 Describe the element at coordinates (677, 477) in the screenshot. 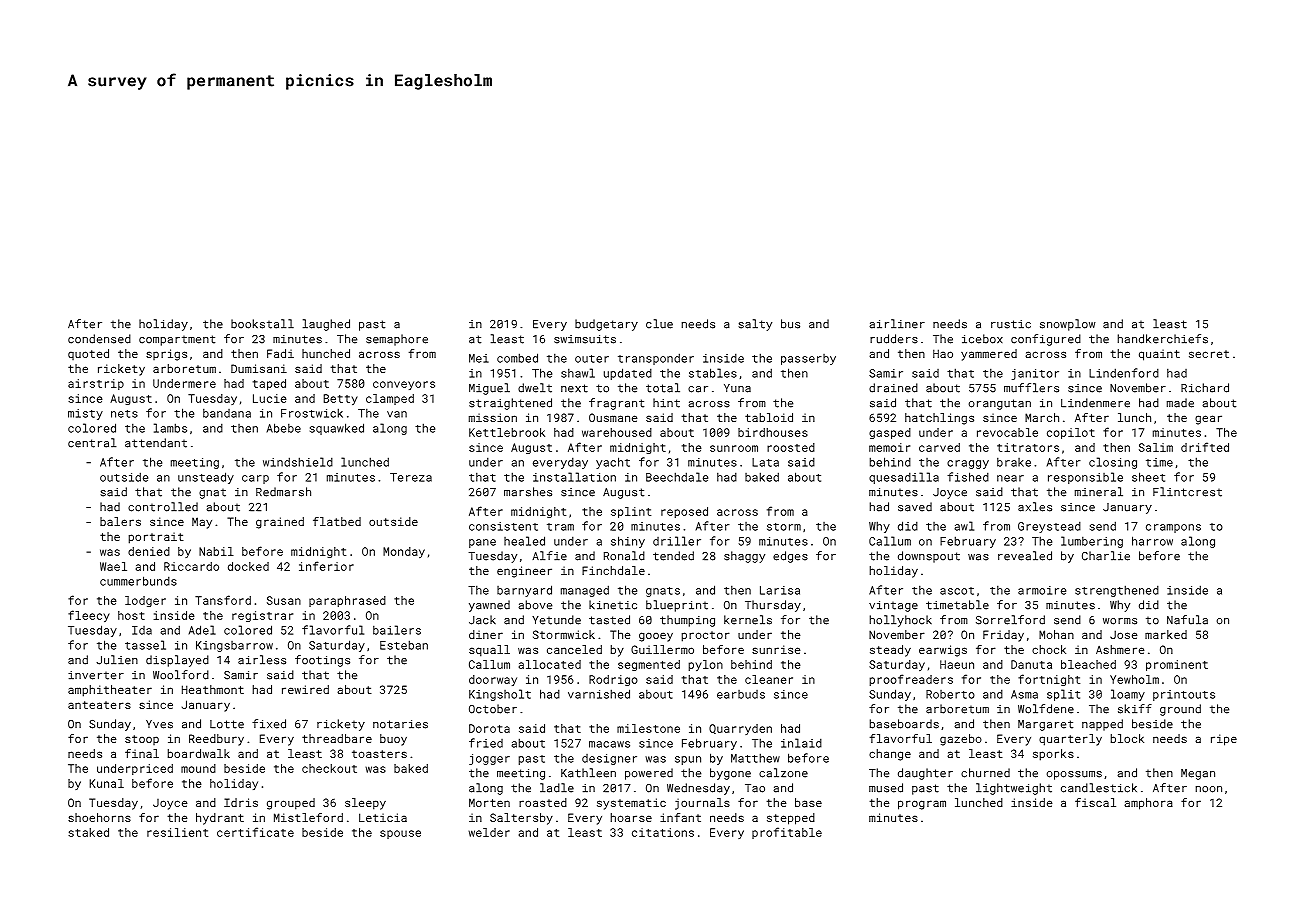

I see `Beechdale` at that location.
